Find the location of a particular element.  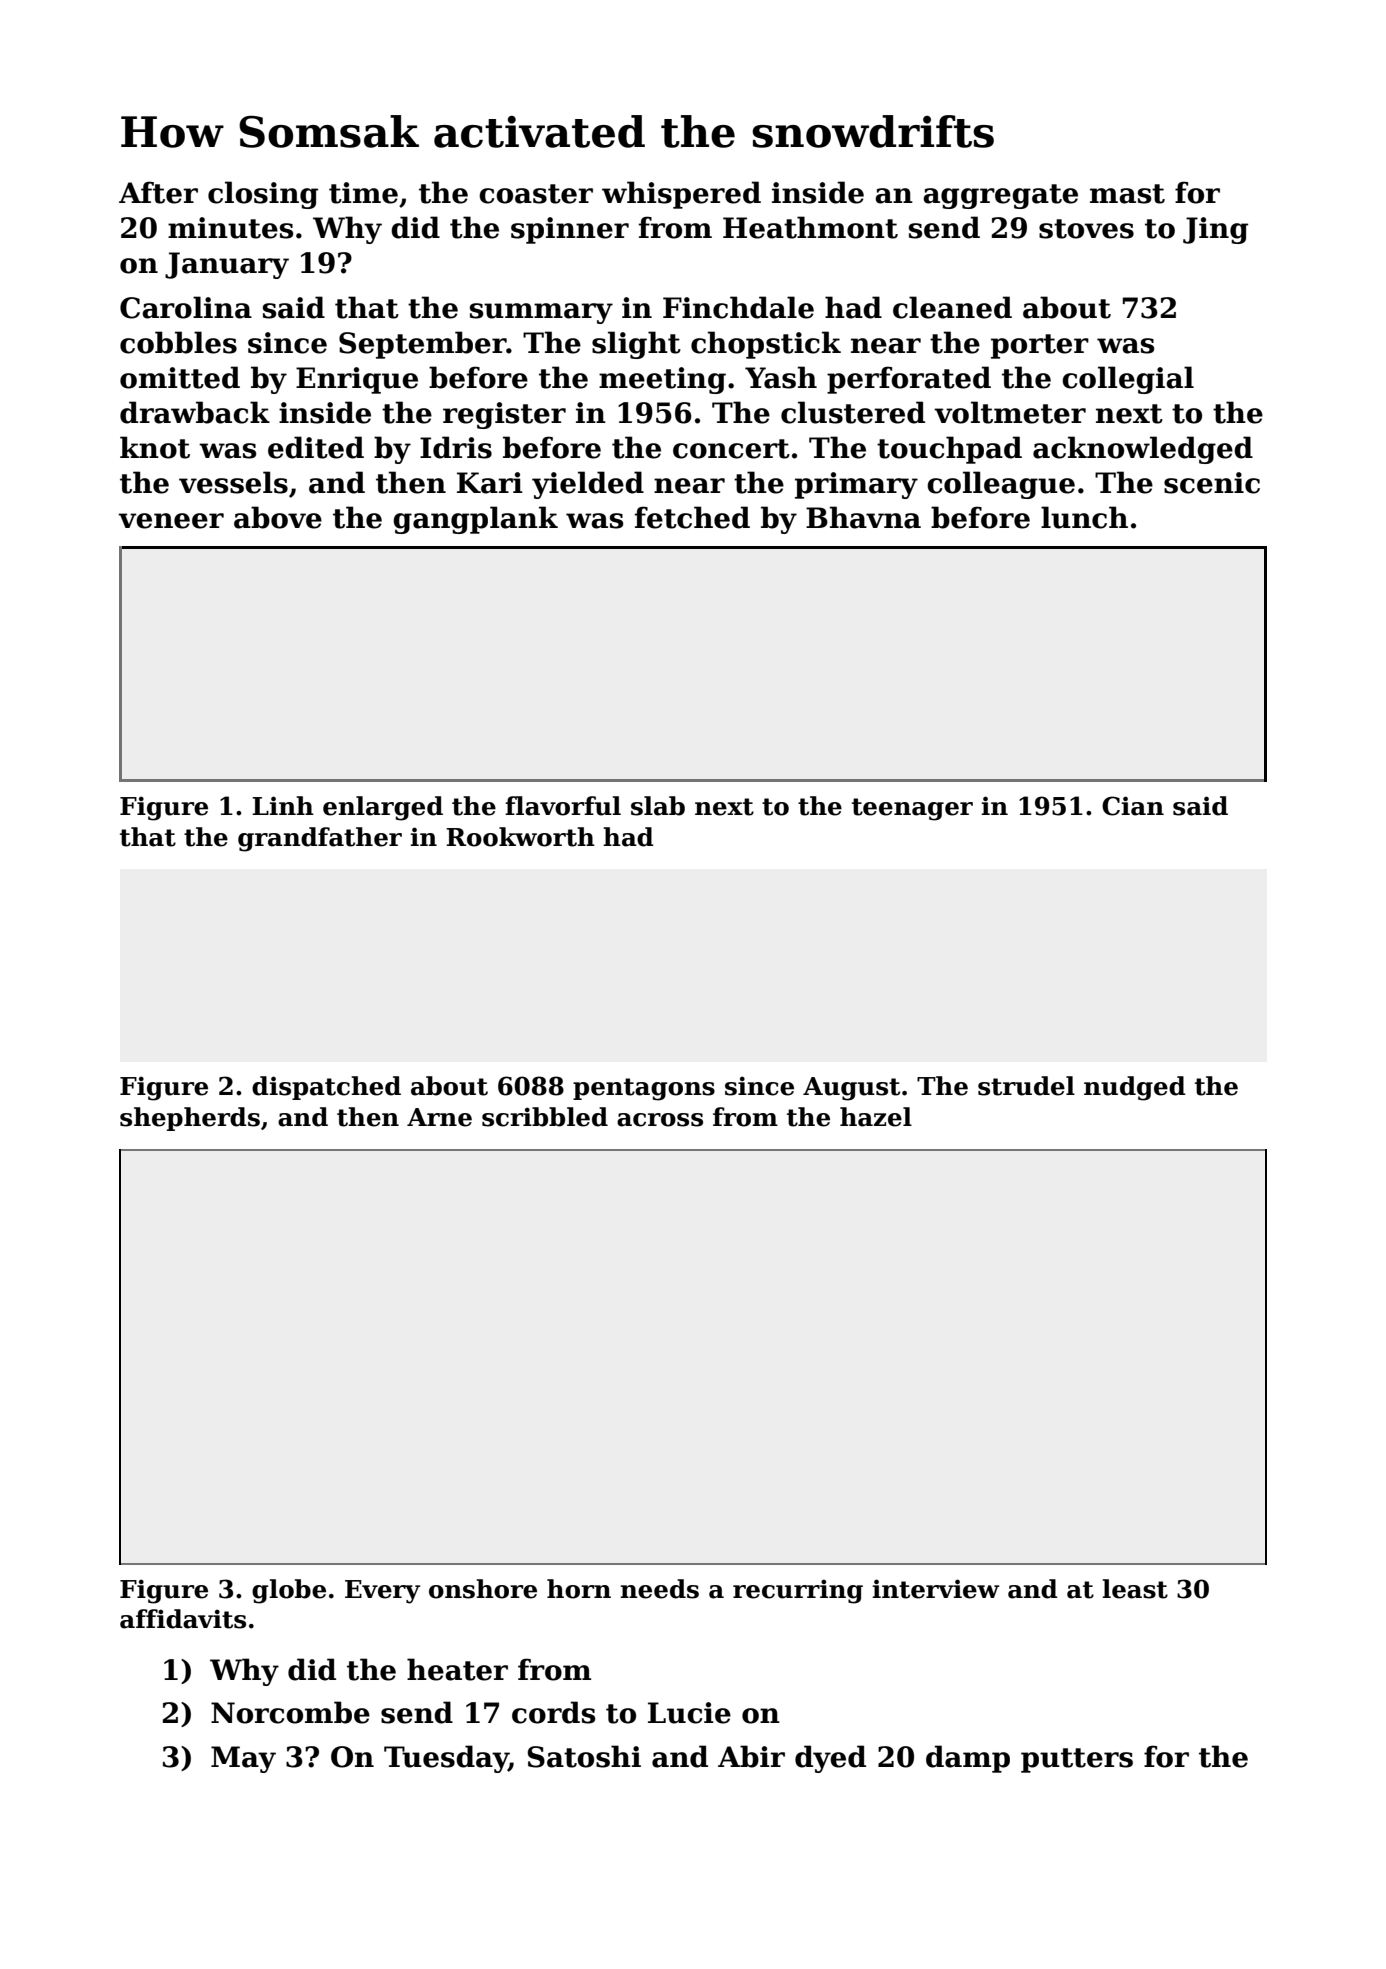

lunch is located at coordinates (1084, 517).
